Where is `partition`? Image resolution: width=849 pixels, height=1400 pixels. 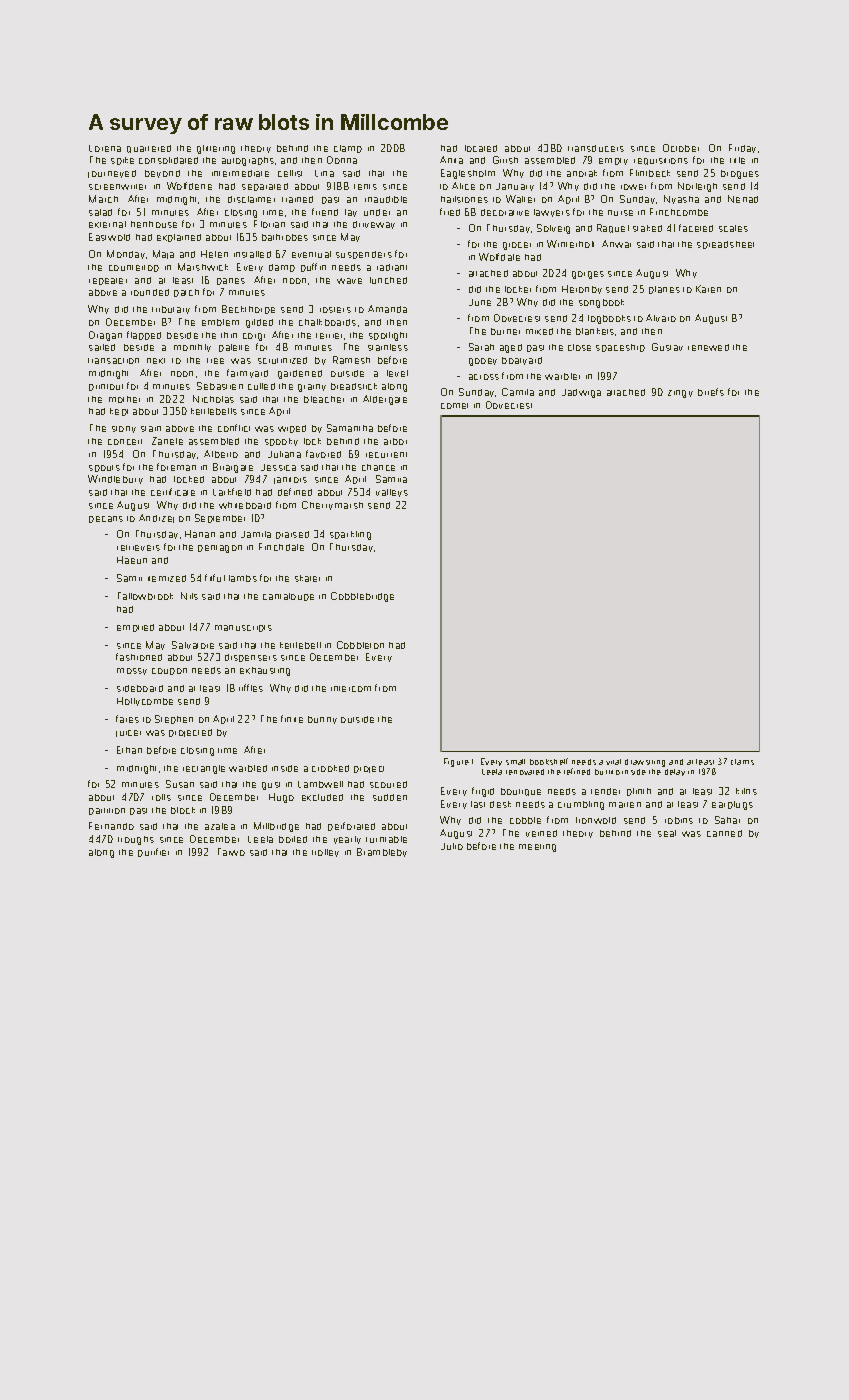
partition is located at coordinates (107, 811).
